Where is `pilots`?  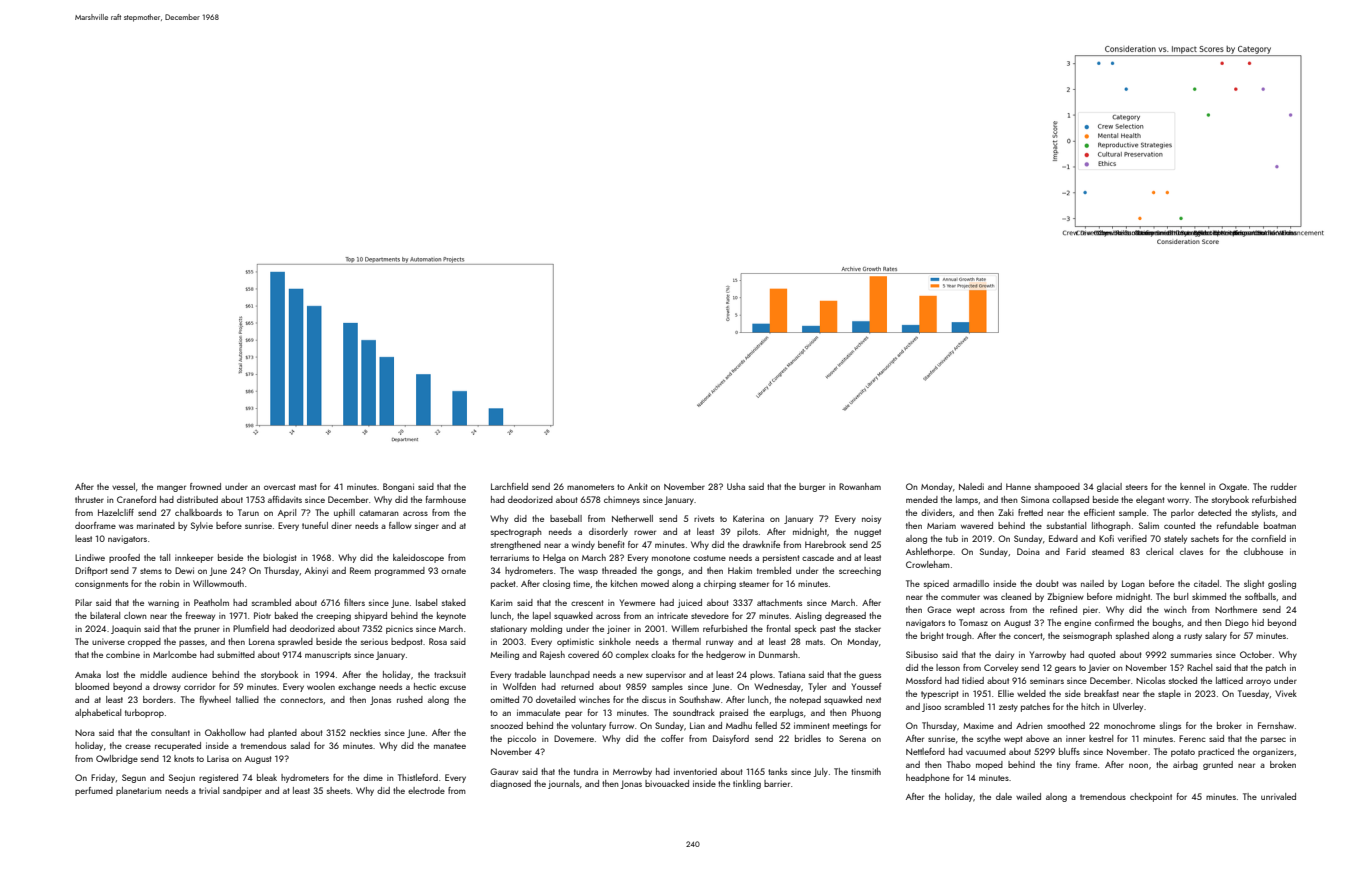 pilots is located at coordinates (747, 532).
